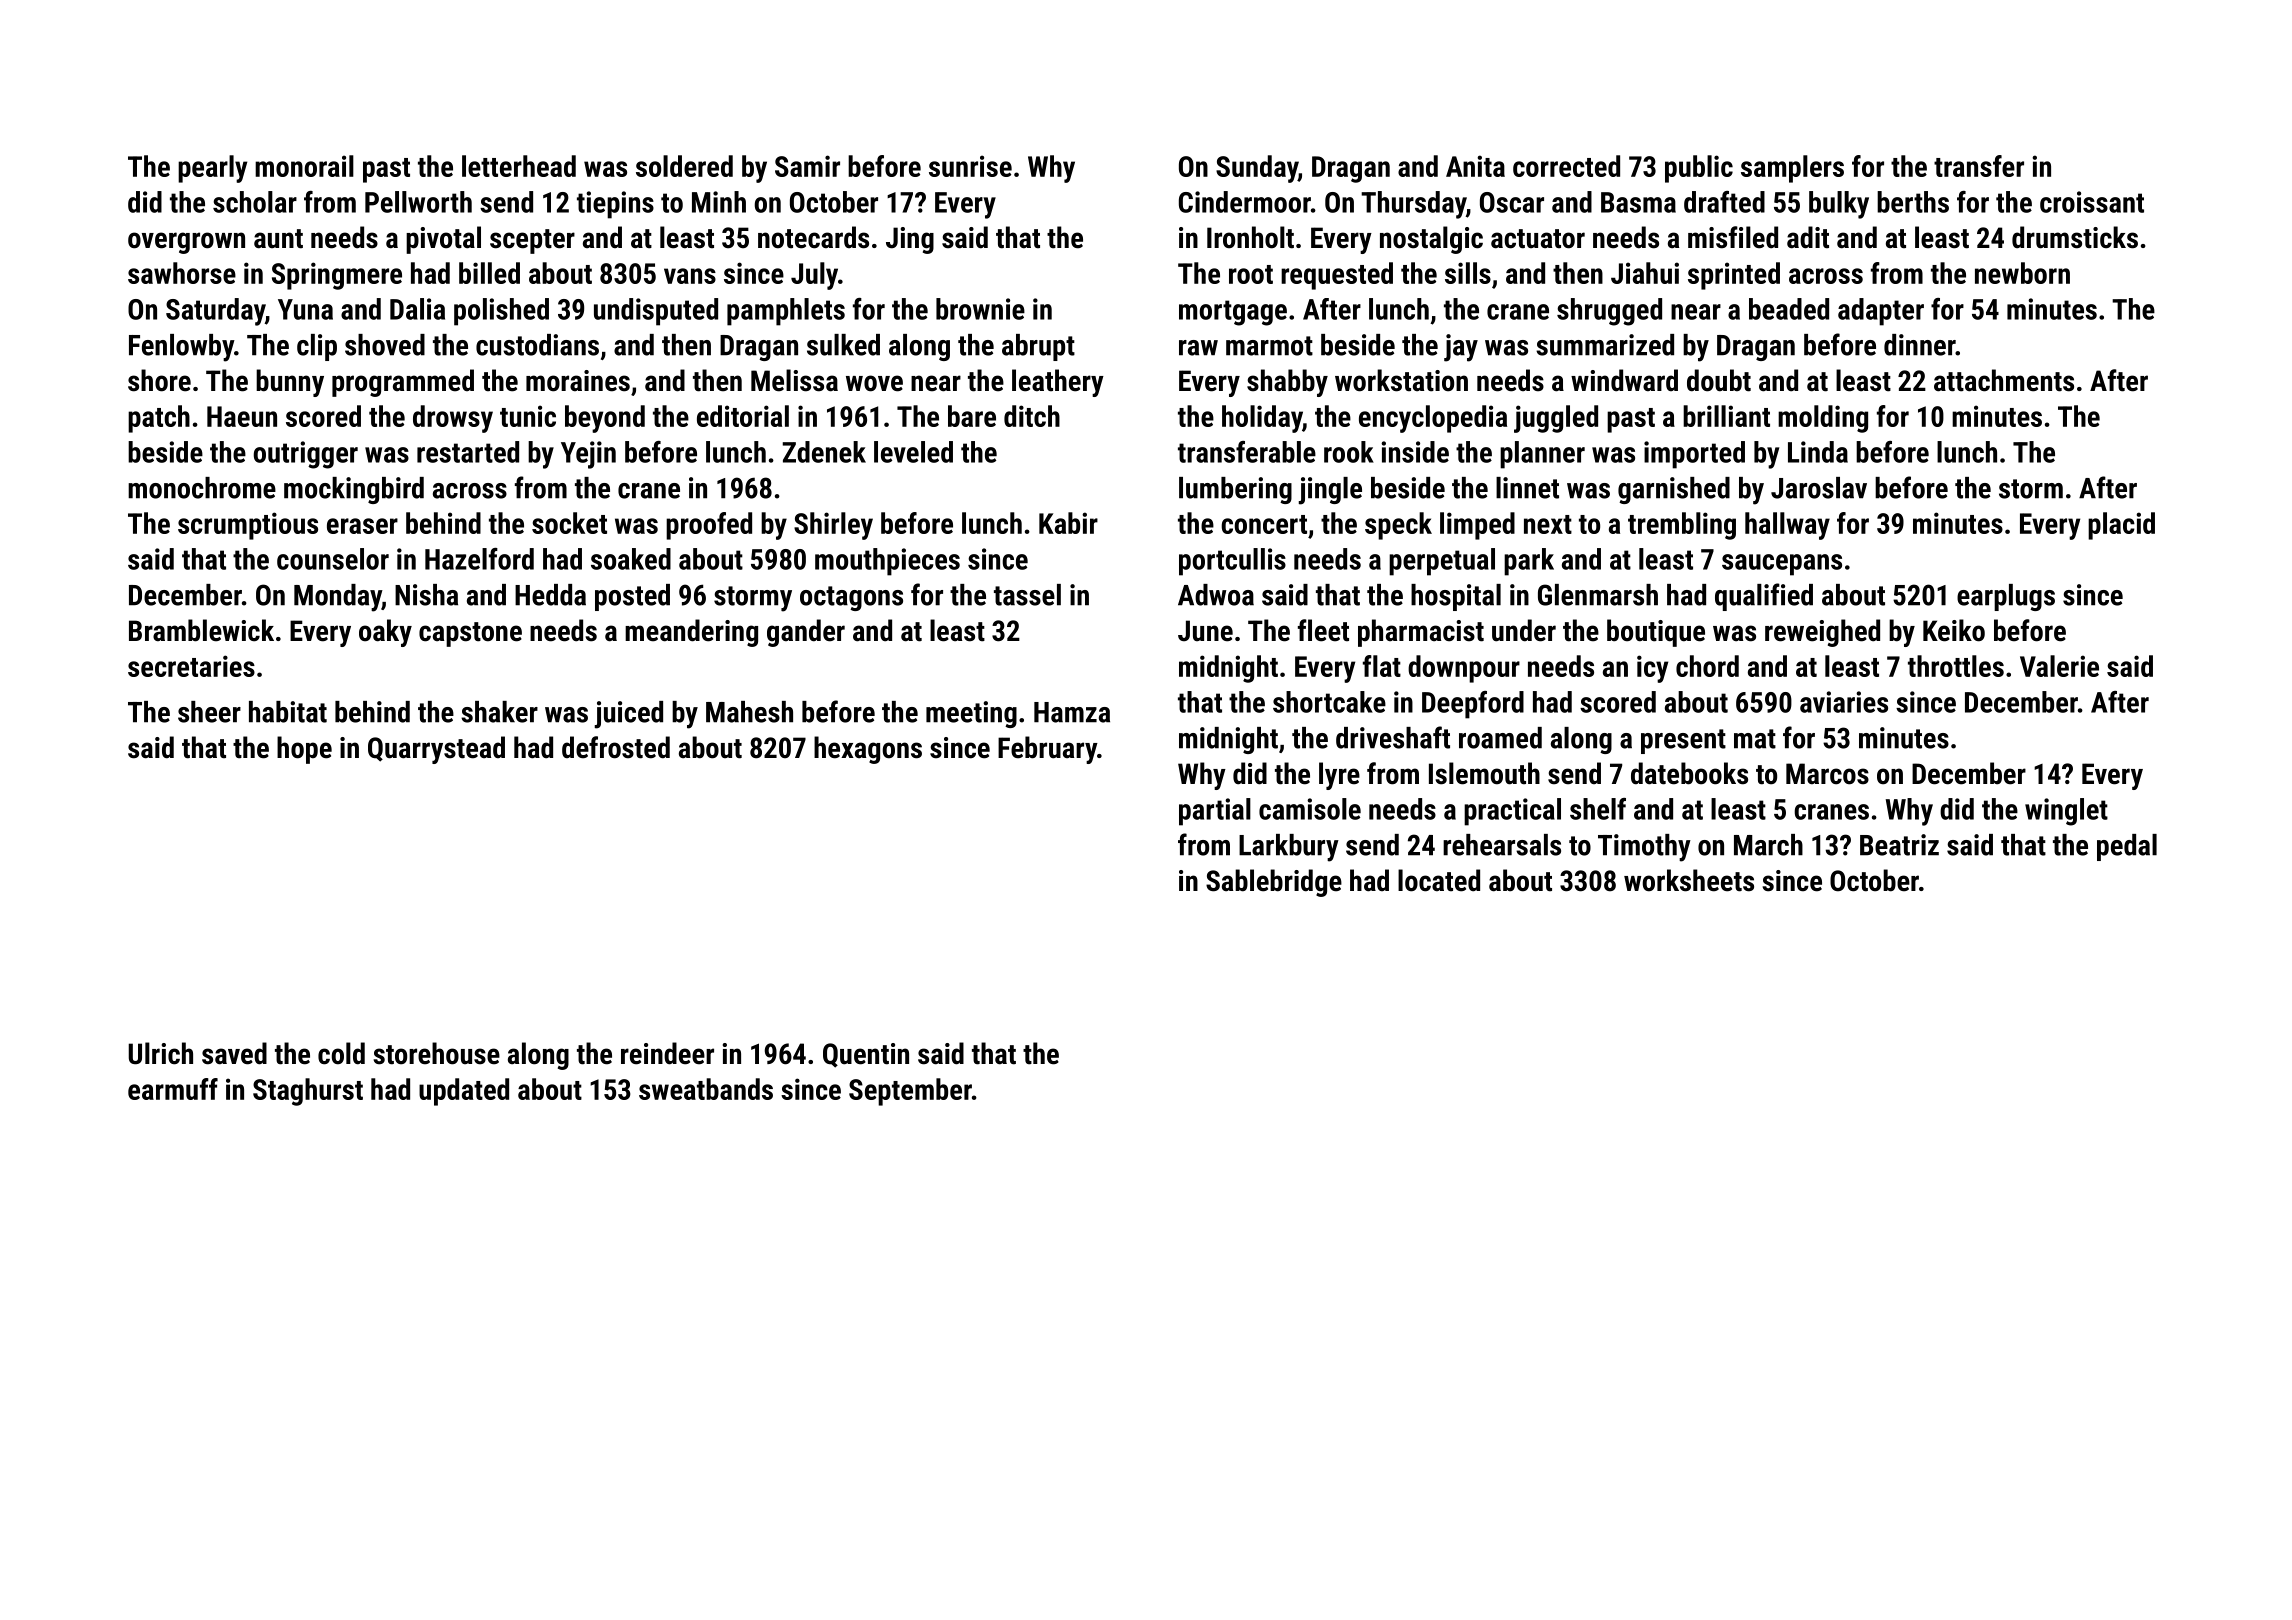 This screenshot has width=2292, height=1620. Describe the element at coordinates (1068, 523) in the screenshot. I see `Kabir` at that location.
